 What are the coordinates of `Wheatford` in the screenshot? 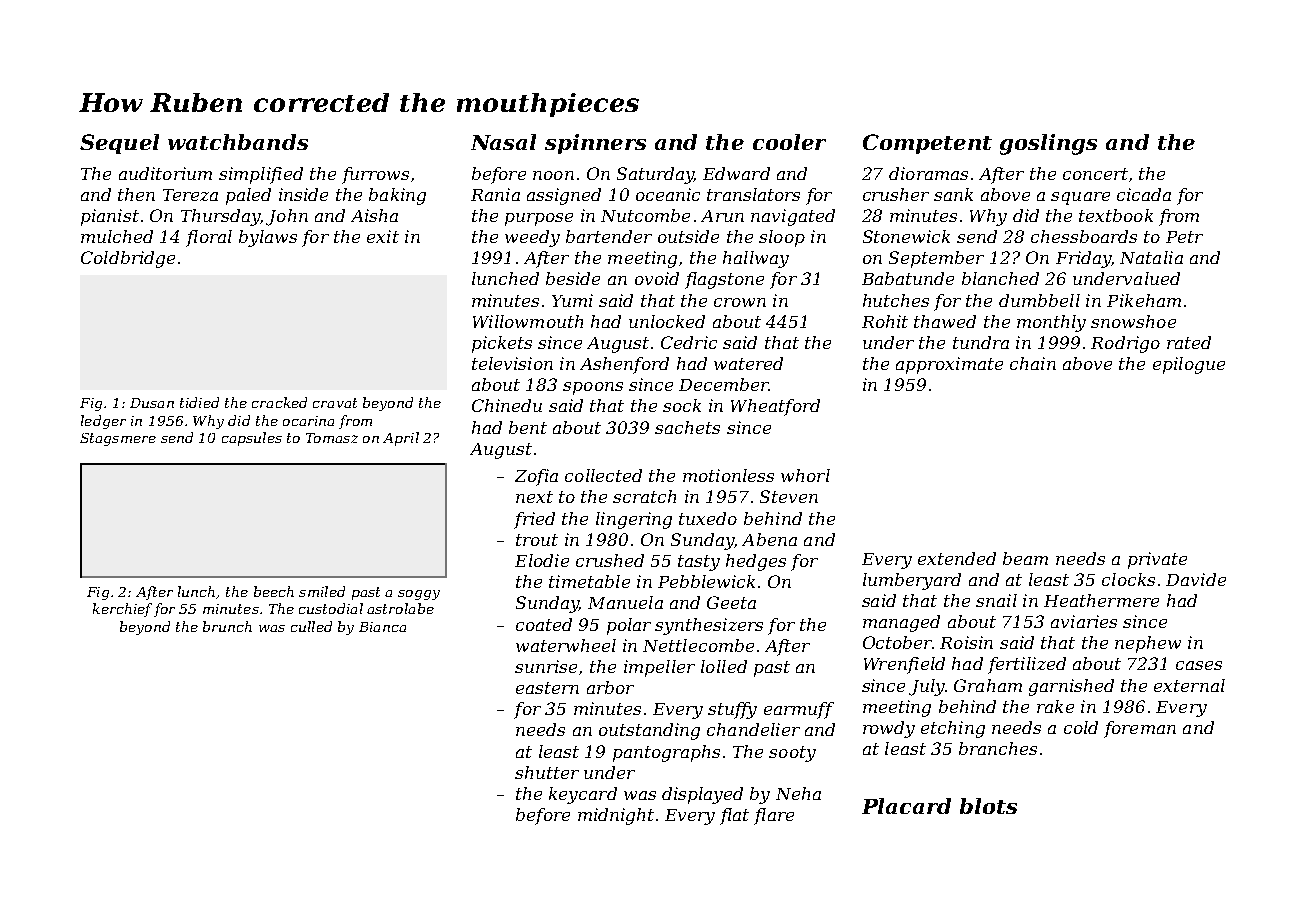 It's located at (775, 407).
